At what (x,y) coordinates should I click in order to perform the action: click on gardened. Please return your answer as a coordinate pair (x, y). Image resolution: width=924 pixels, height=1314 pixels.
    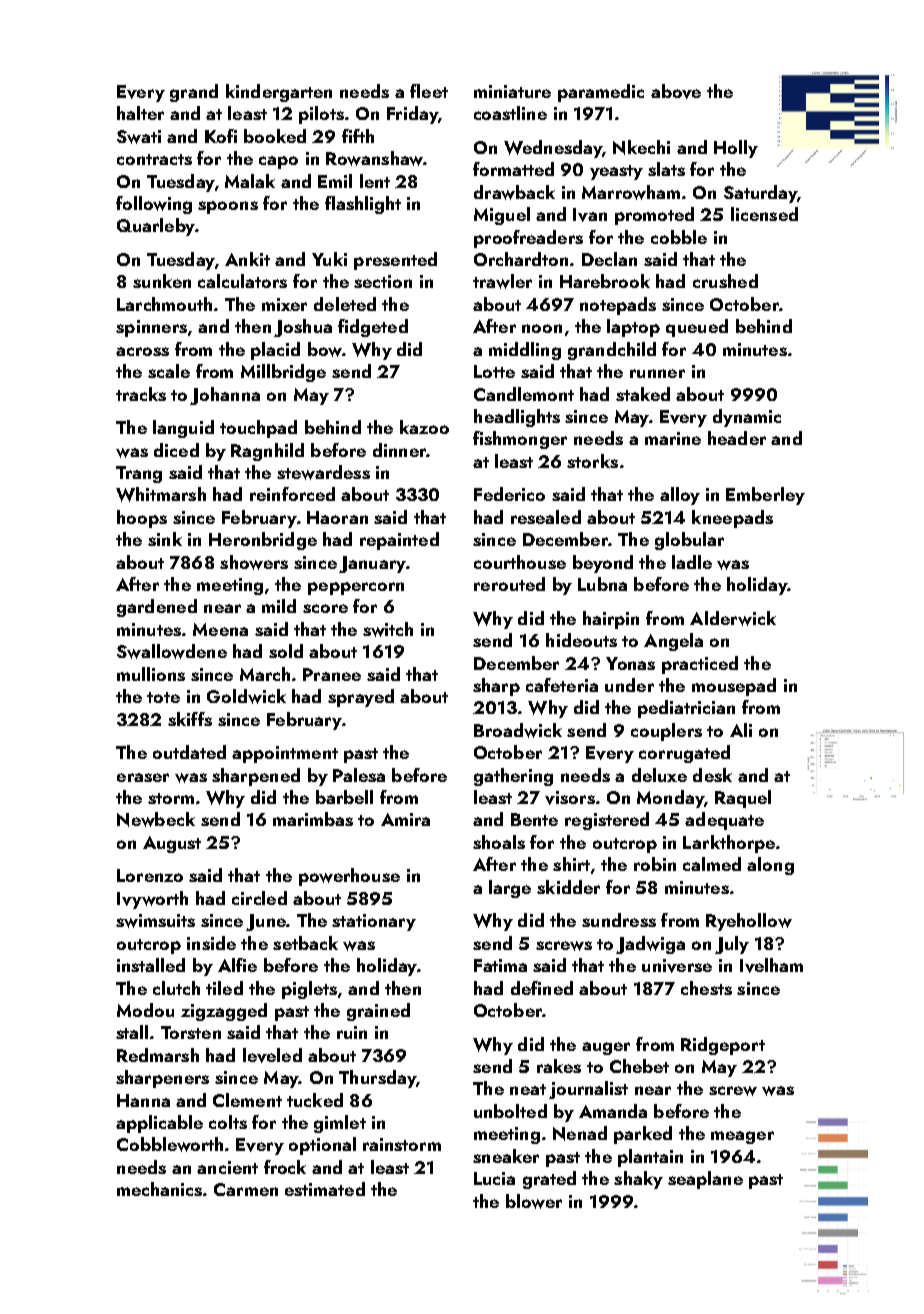
    Looking at the image, I should click on (157, 608).
